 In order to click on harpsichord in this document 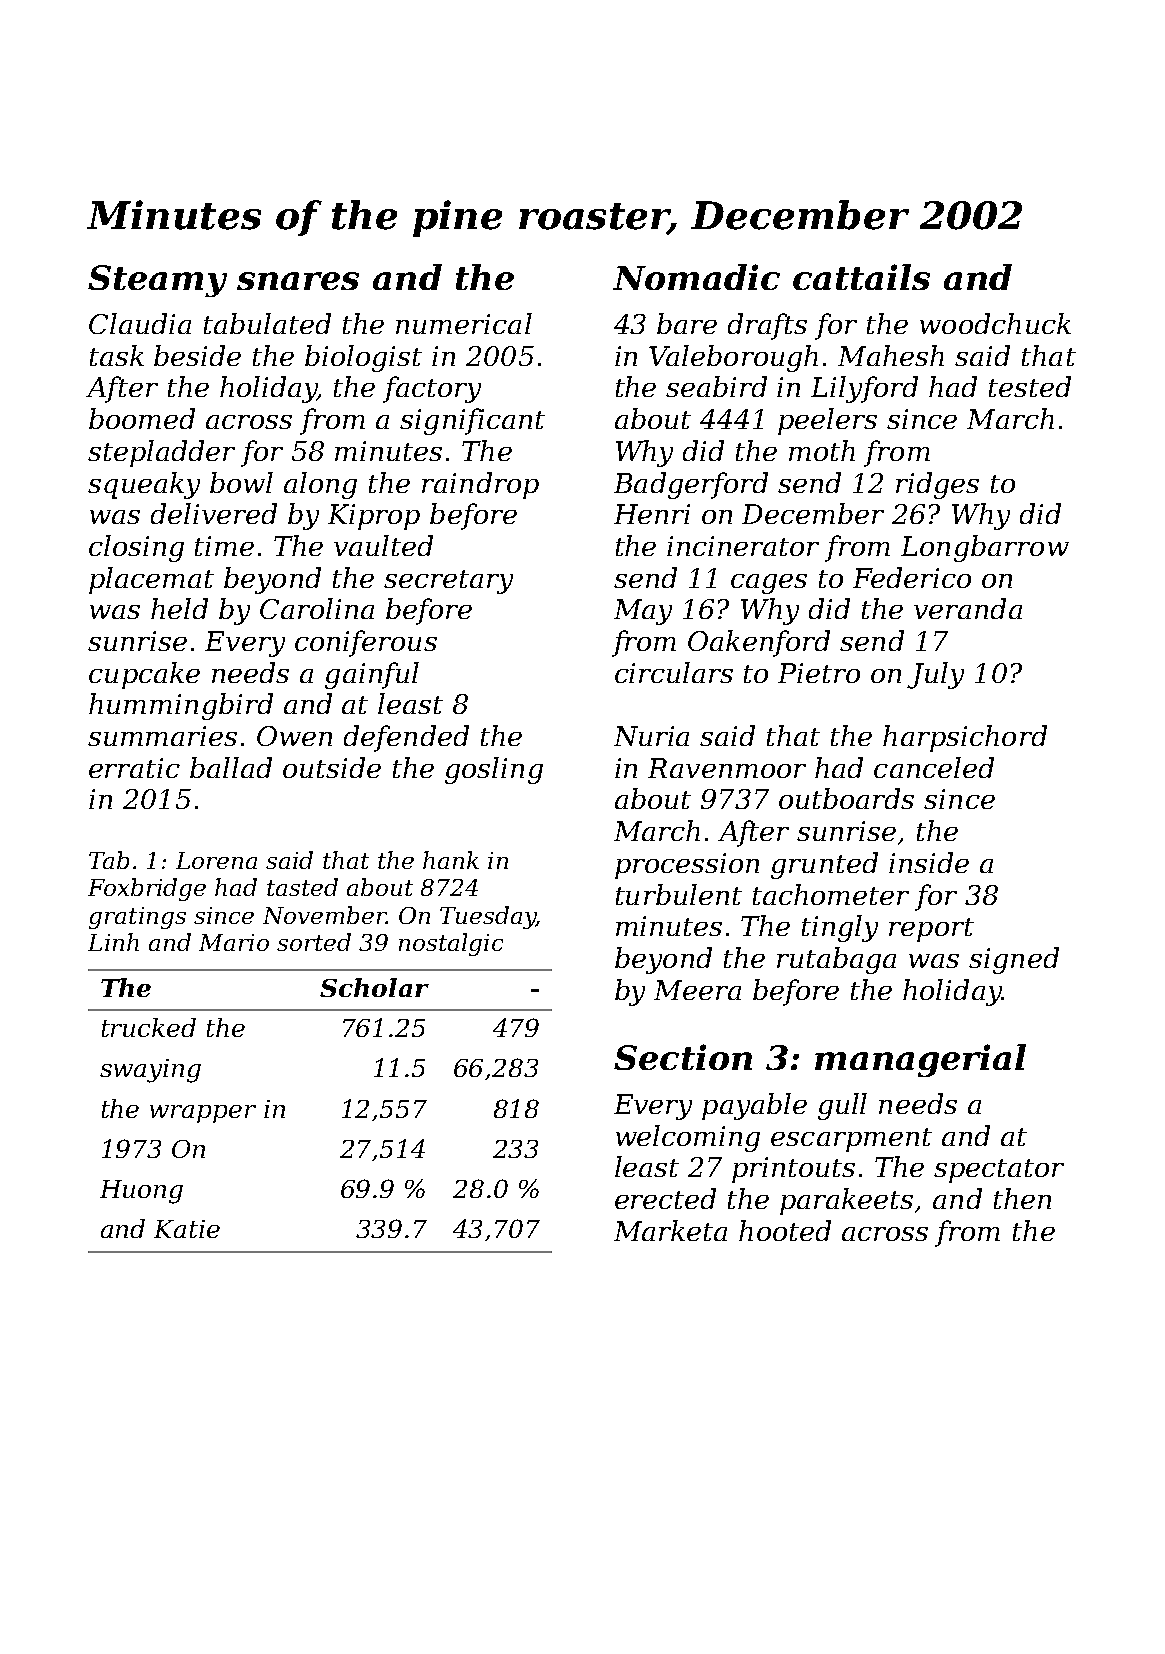, I will do `click(965, 738)`.
